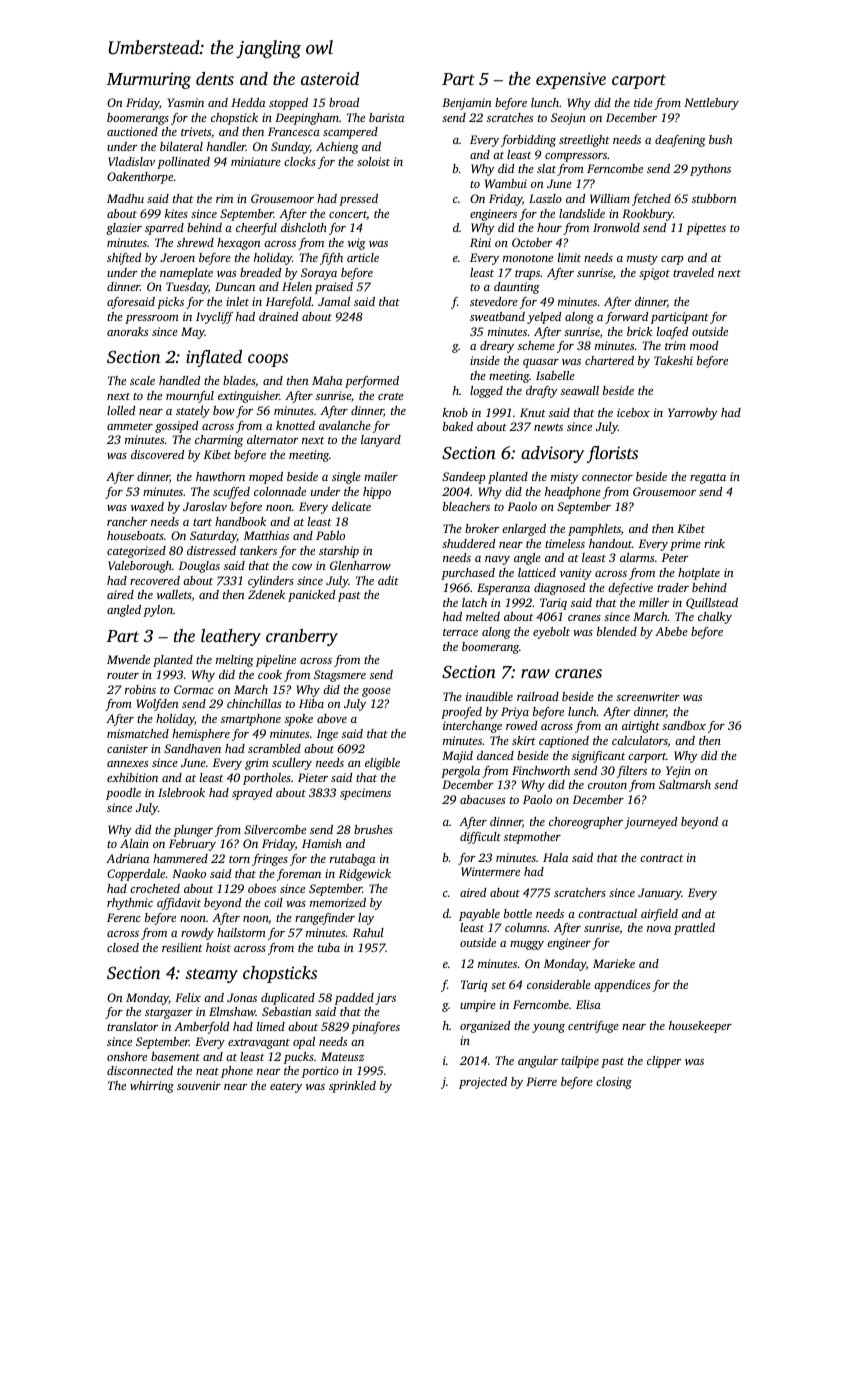 Image resolution: width=849 pixels, height=1400 pixels. What do you see at coordinates (226, 146) in the screenshot?
I see `handler` at bounding box center [226, 146].
